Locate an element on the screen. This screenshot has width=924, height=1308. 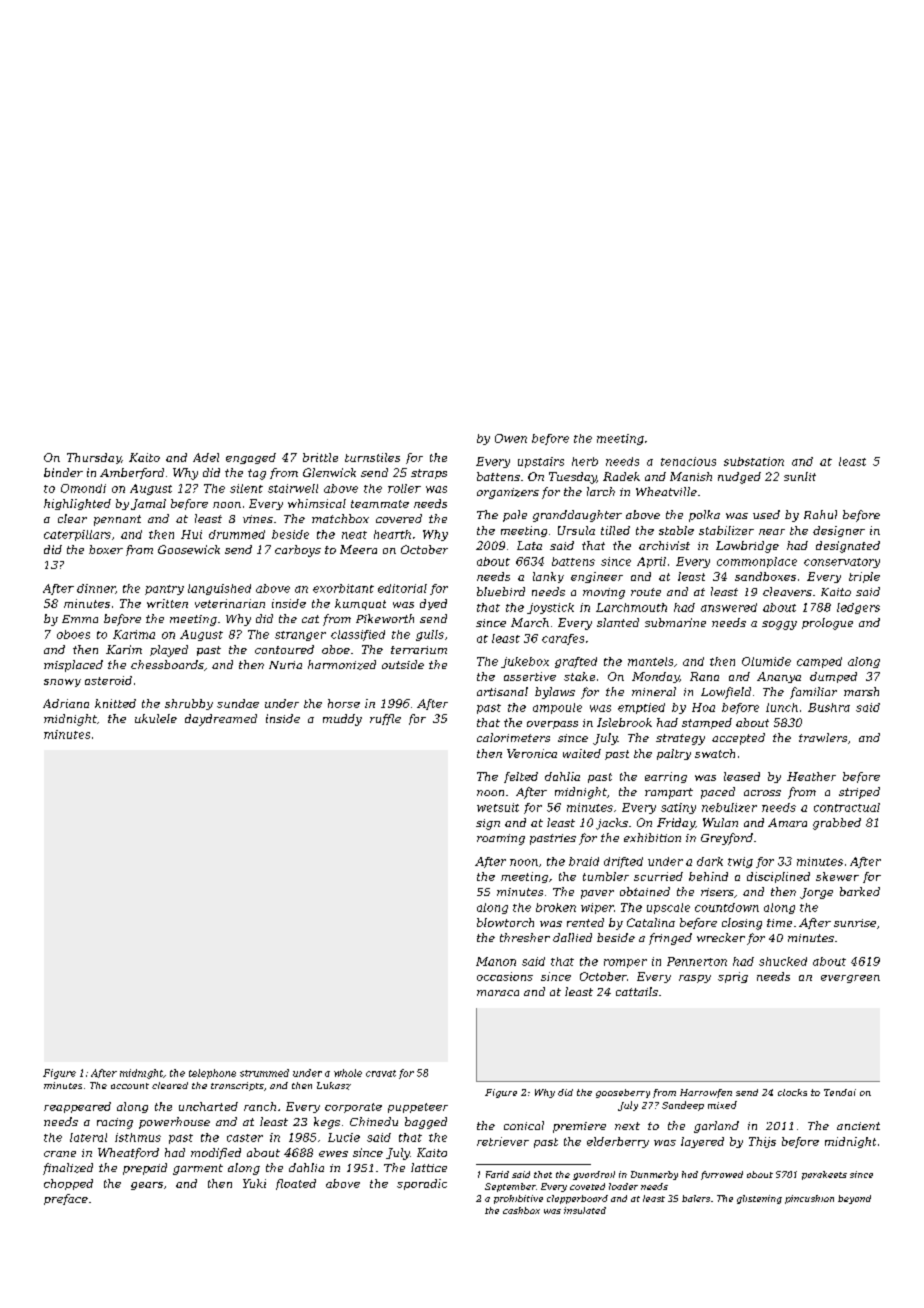
modified is located at coordinates (216, 1153).
